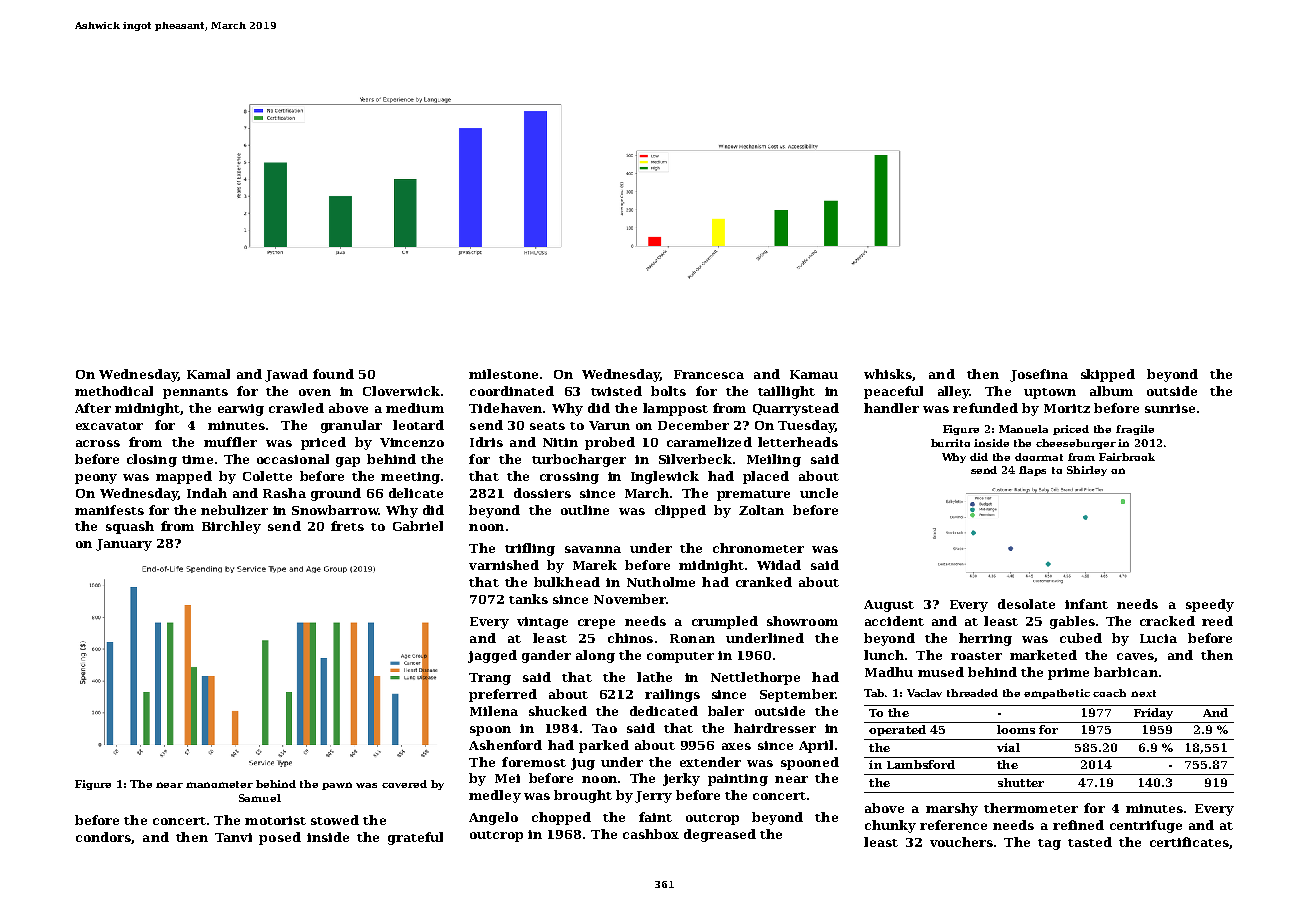 The image size is (1308, 924). I want to click on condors, so click(103, 837).
